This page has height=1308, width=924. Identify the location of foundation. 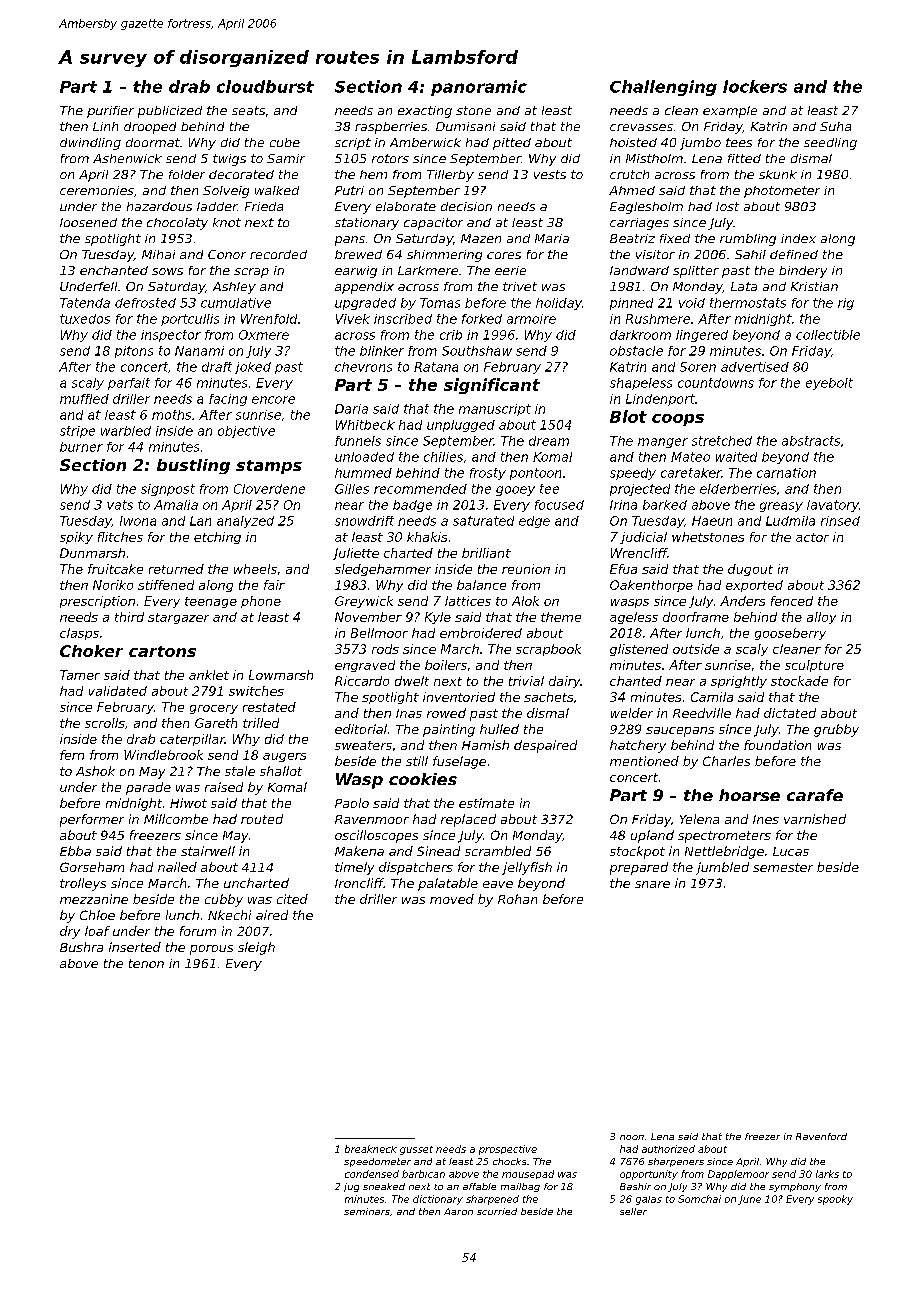
(777, 745).
